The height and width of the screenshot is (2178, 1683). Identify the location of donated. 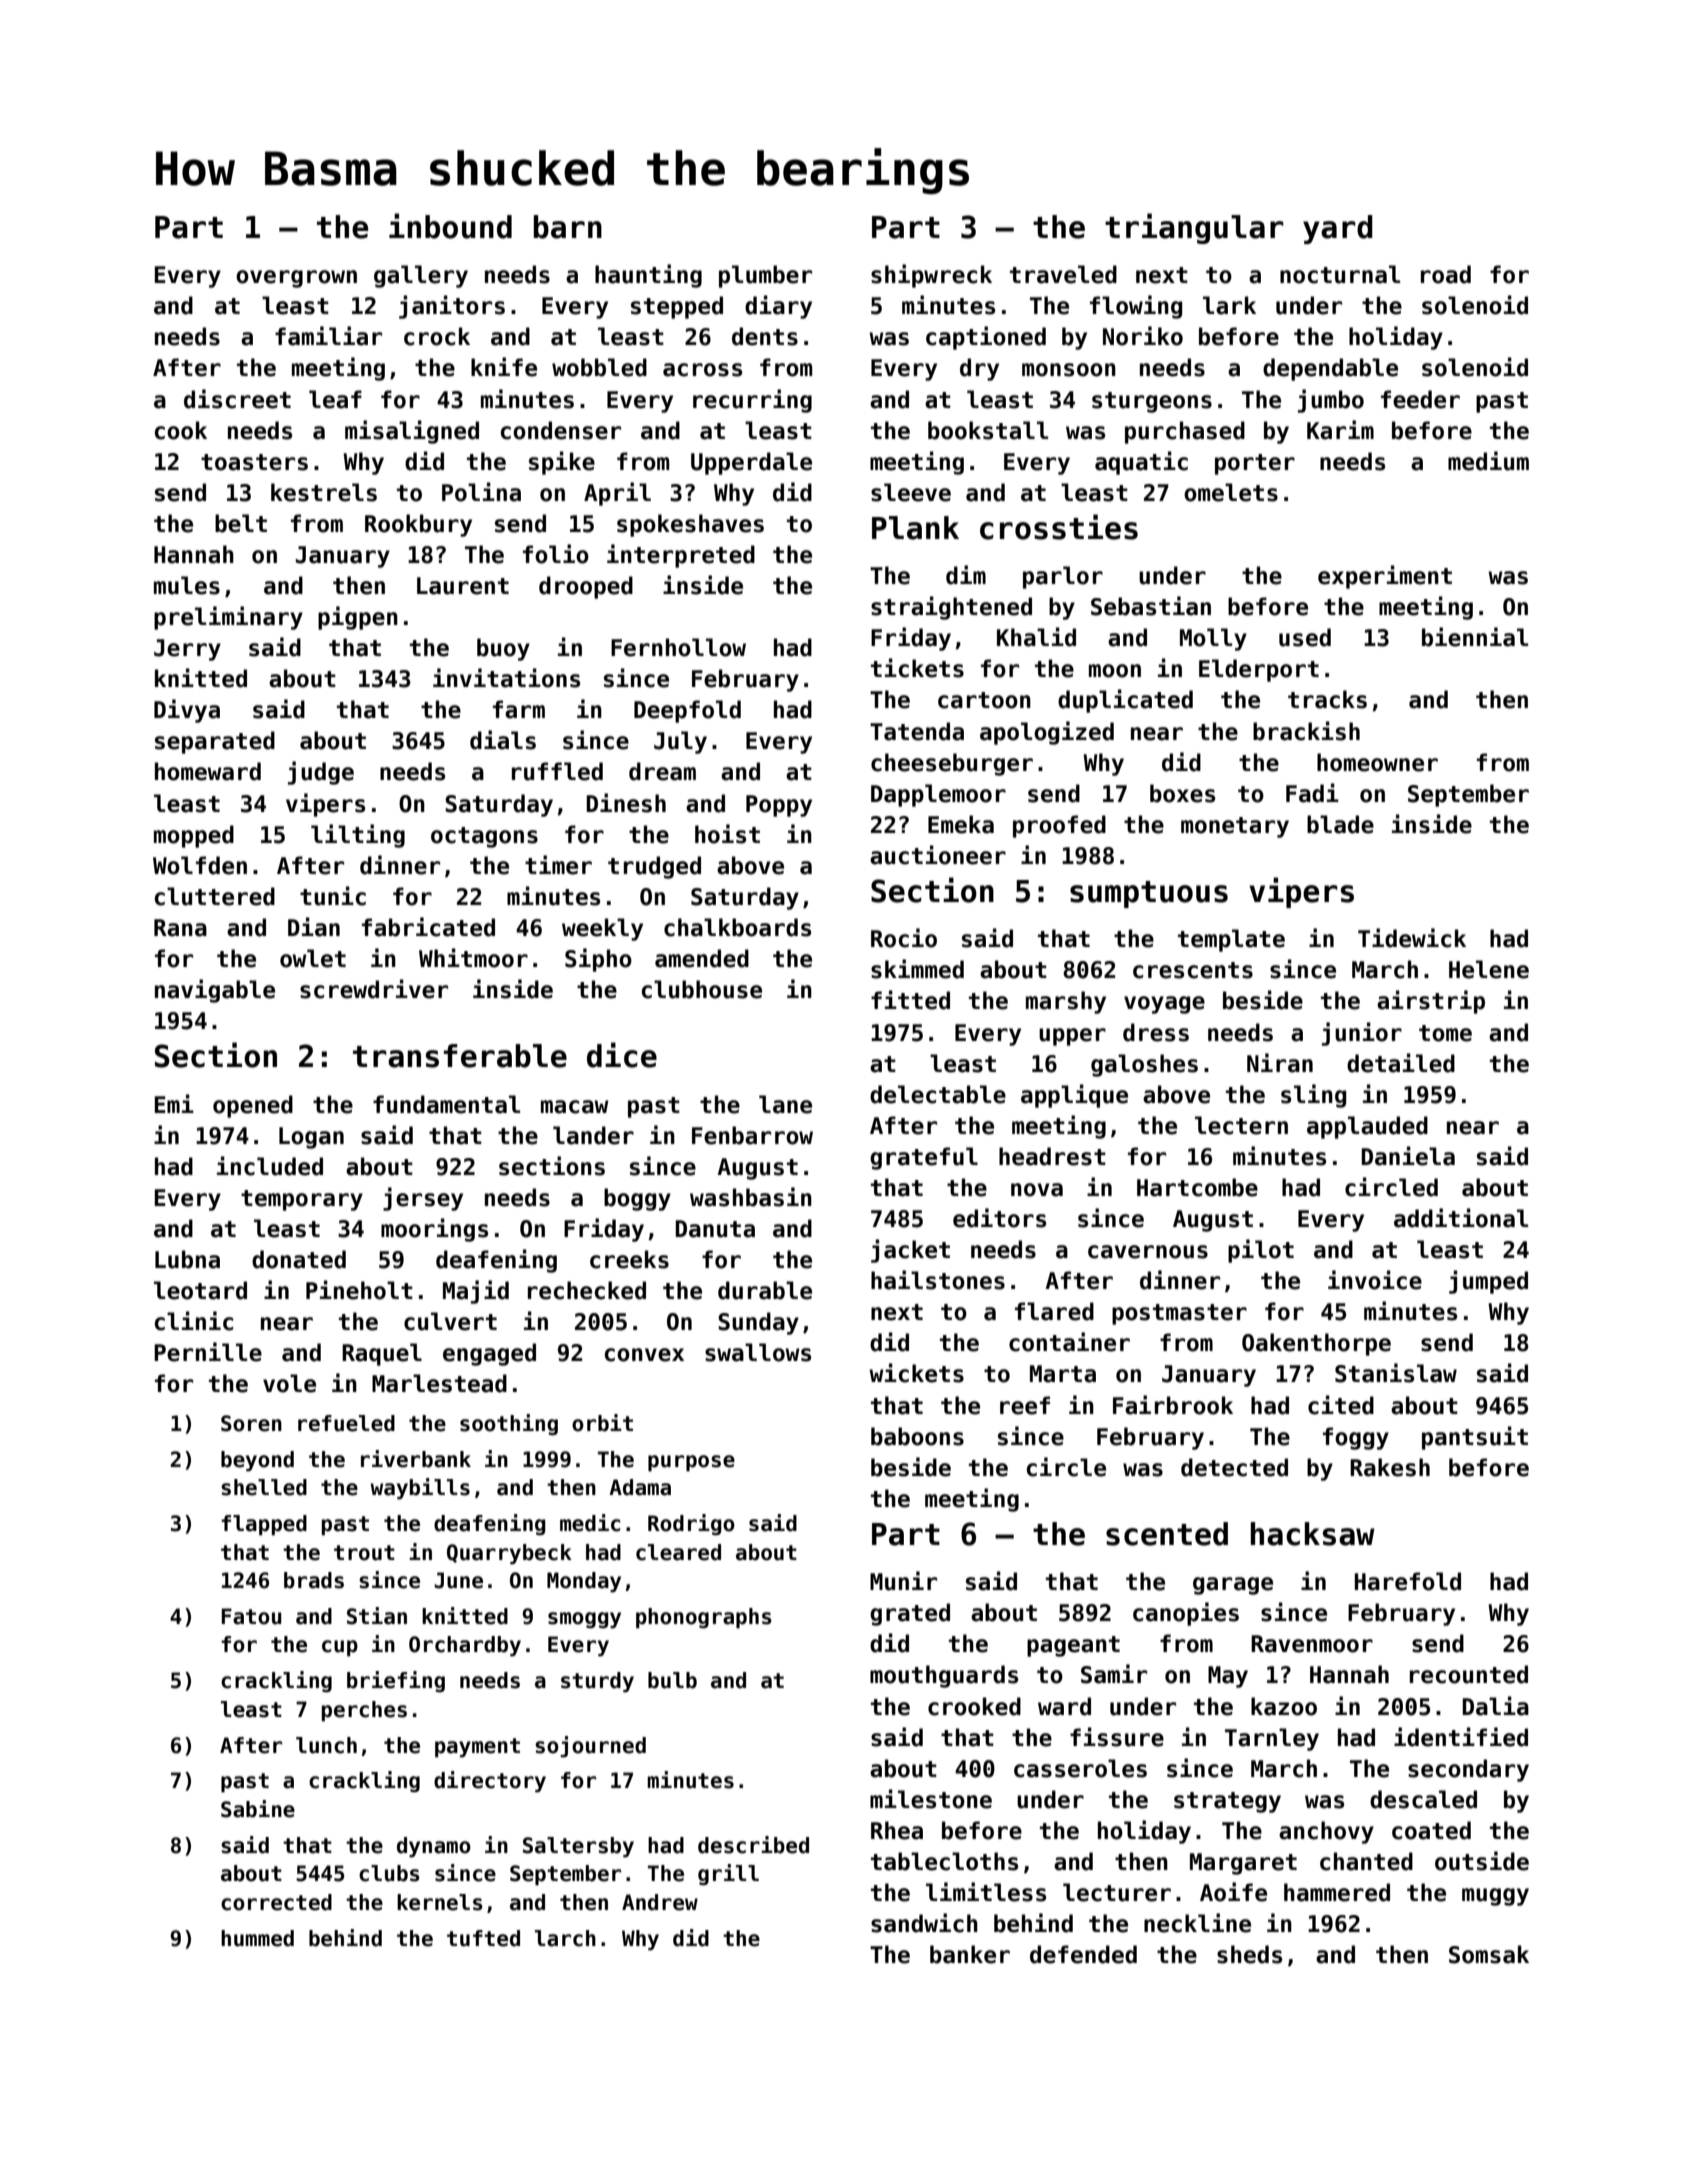
(299, 1259).
